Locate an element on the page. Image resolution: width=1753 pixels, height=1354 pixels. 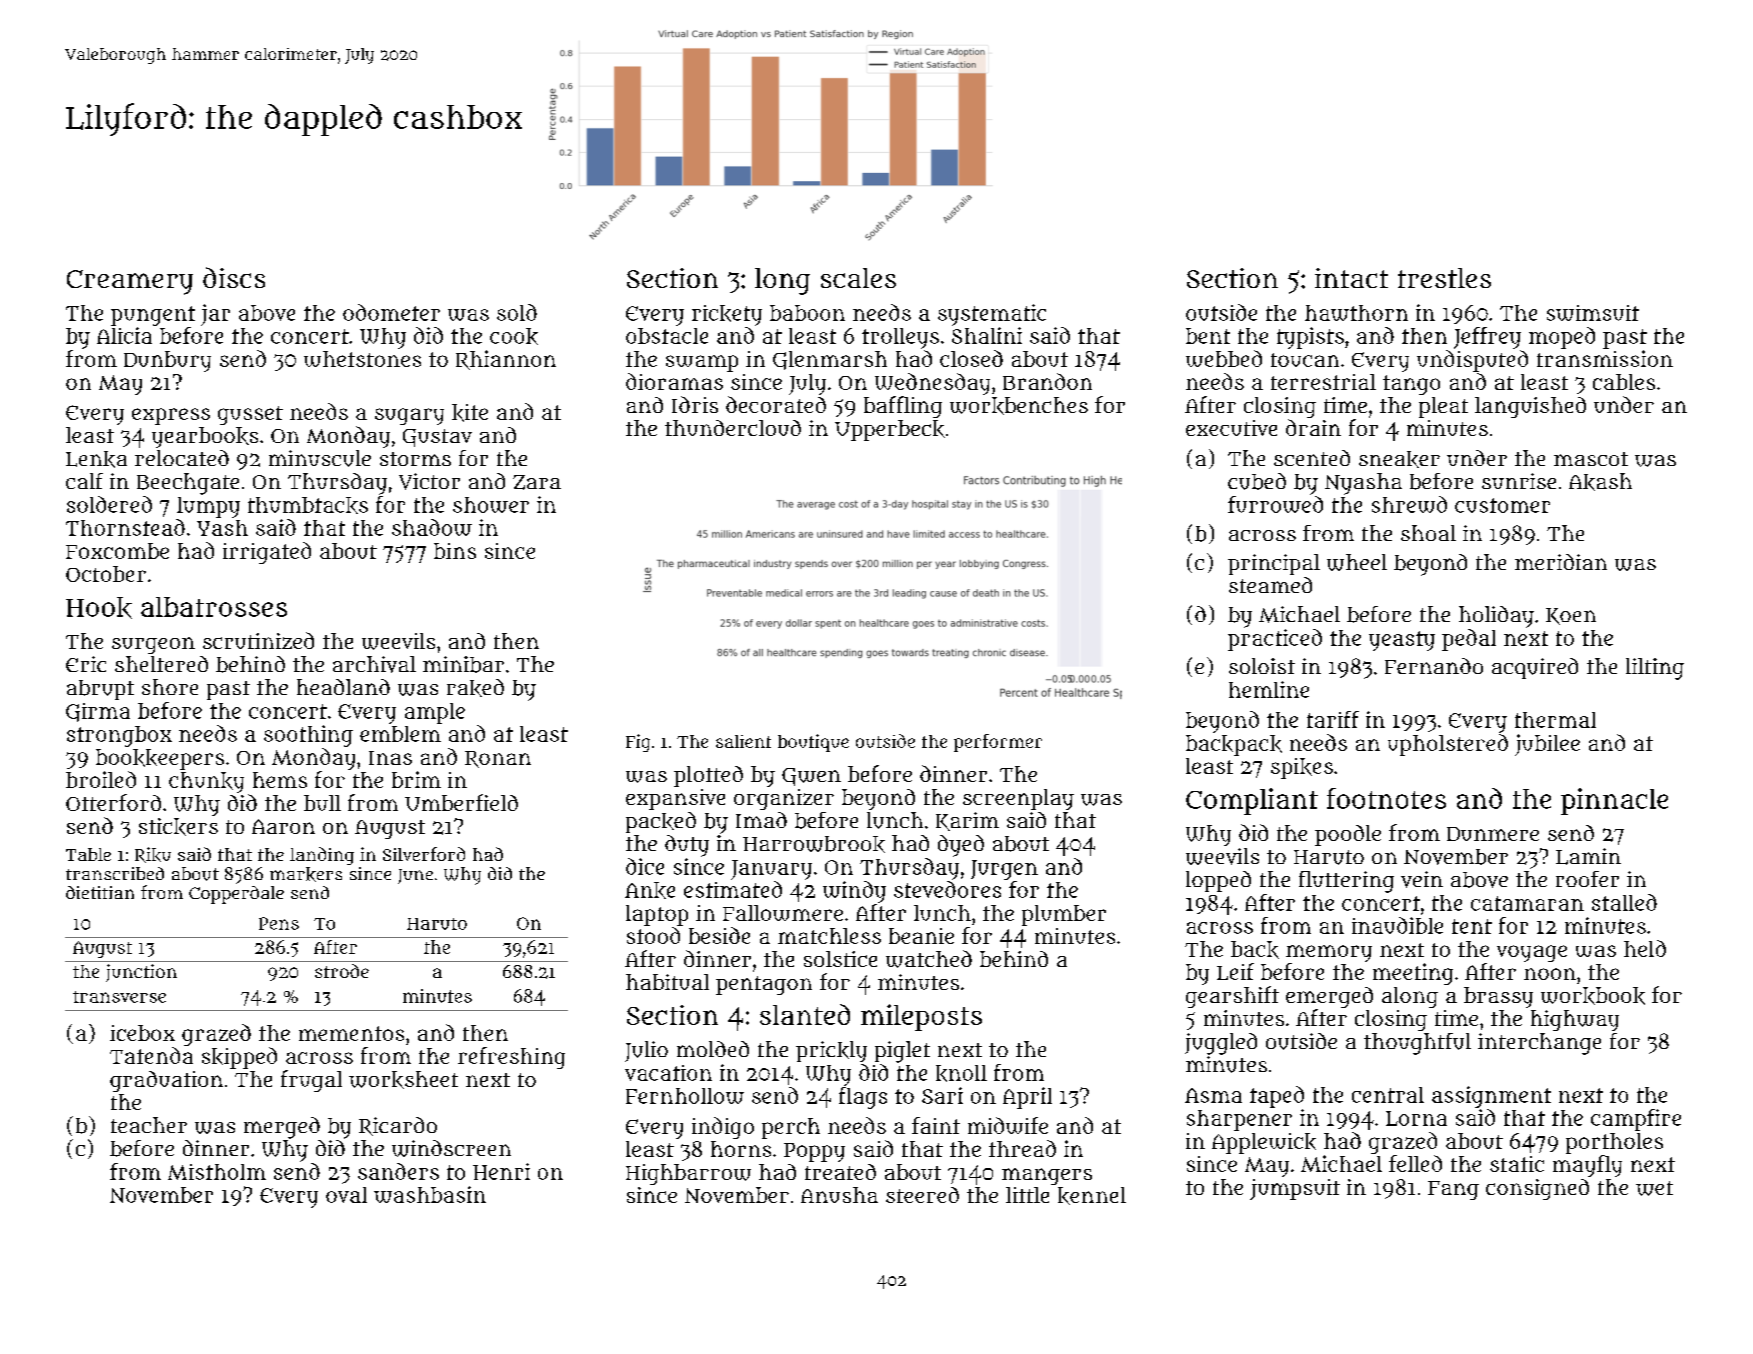
Zara is located at coordinates (537, 482).
